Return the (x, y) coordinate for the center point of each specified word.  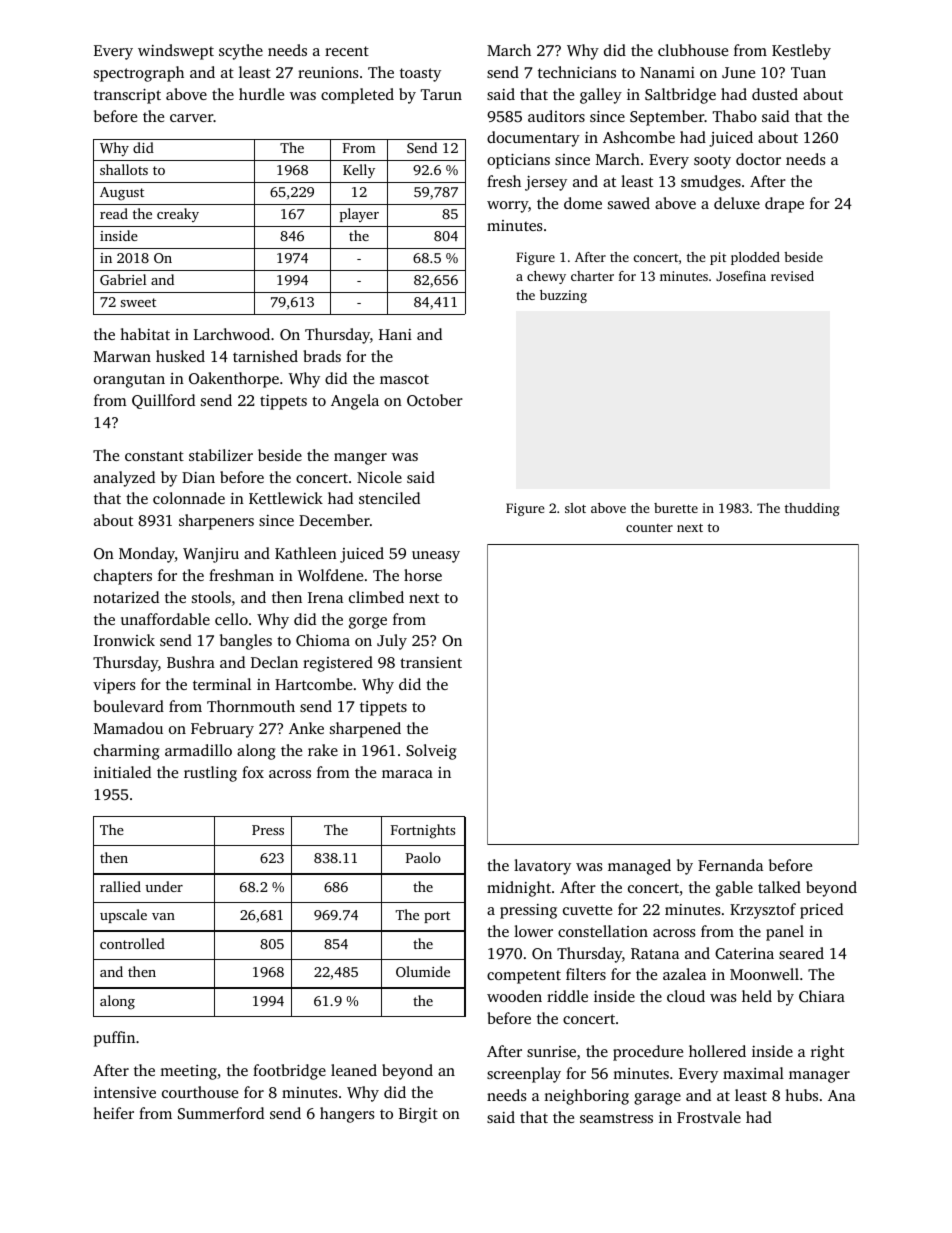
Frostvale (709, 1117)
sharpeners (216, 522)
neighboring (586, 1097)
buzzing (563, 296)
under (164, 886)
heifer (113, 1113)
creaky (178, 215)
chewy (546, 277)
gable (734, 889)
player (359, 215)
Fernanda (730, 865)
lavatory (542, 867)
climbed (376, 597)
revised (792, 276)
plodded (755, 258)
